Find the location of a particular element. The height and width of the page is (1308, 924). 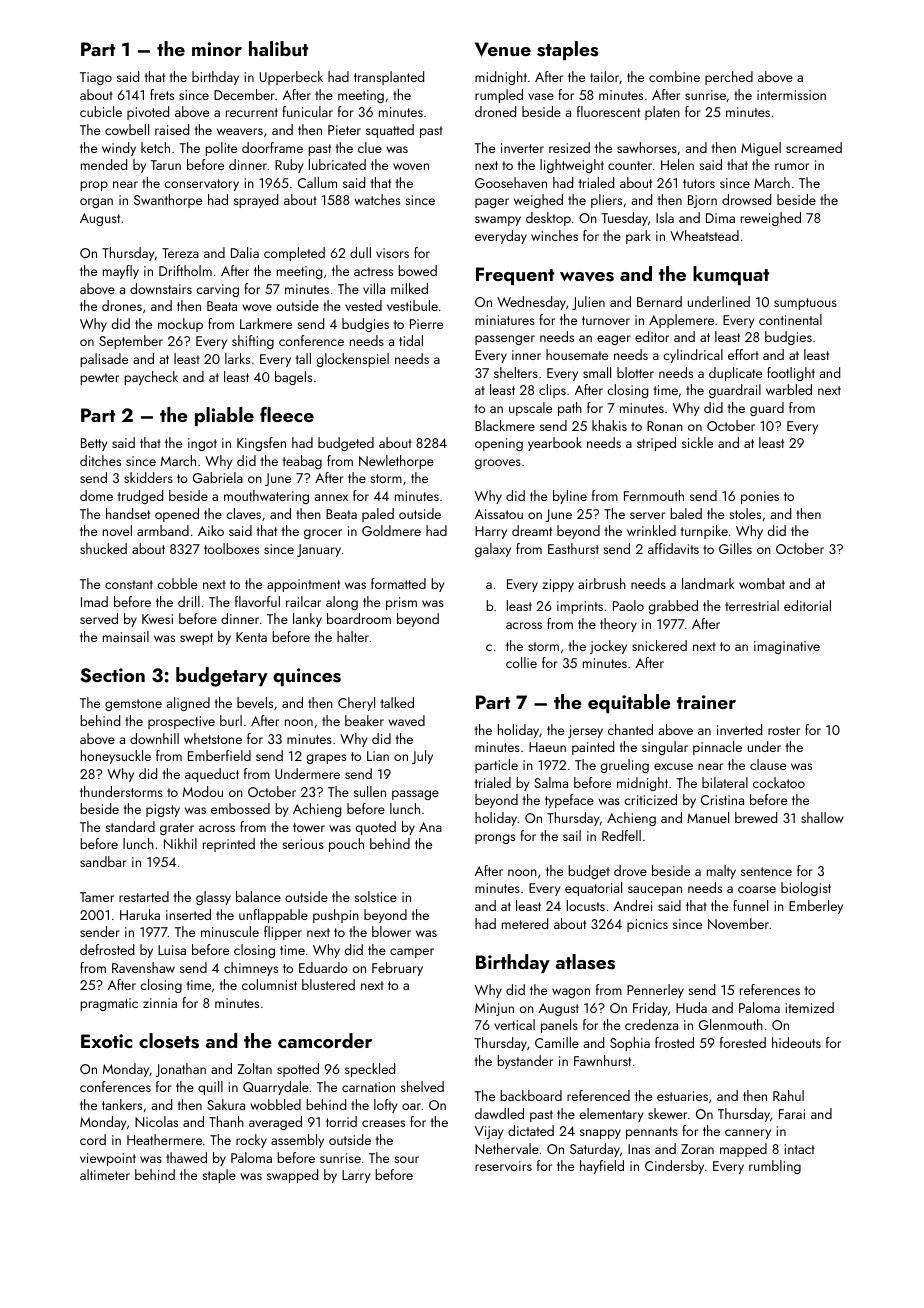

drones is located at coordinates (122, 305).
